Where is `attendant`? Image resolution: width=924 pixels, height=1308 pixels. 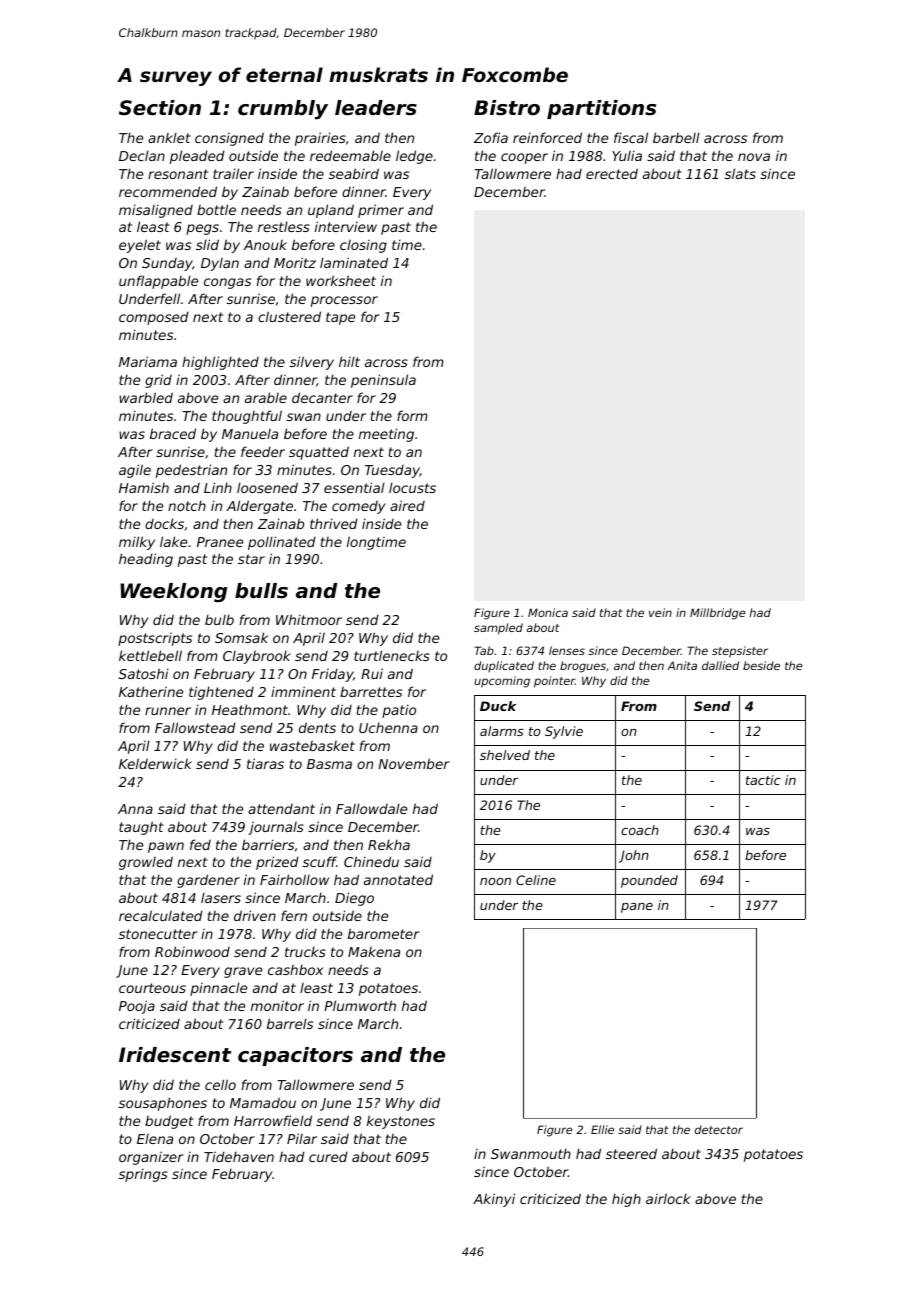
attendant is located at coordinates (281, 809).
